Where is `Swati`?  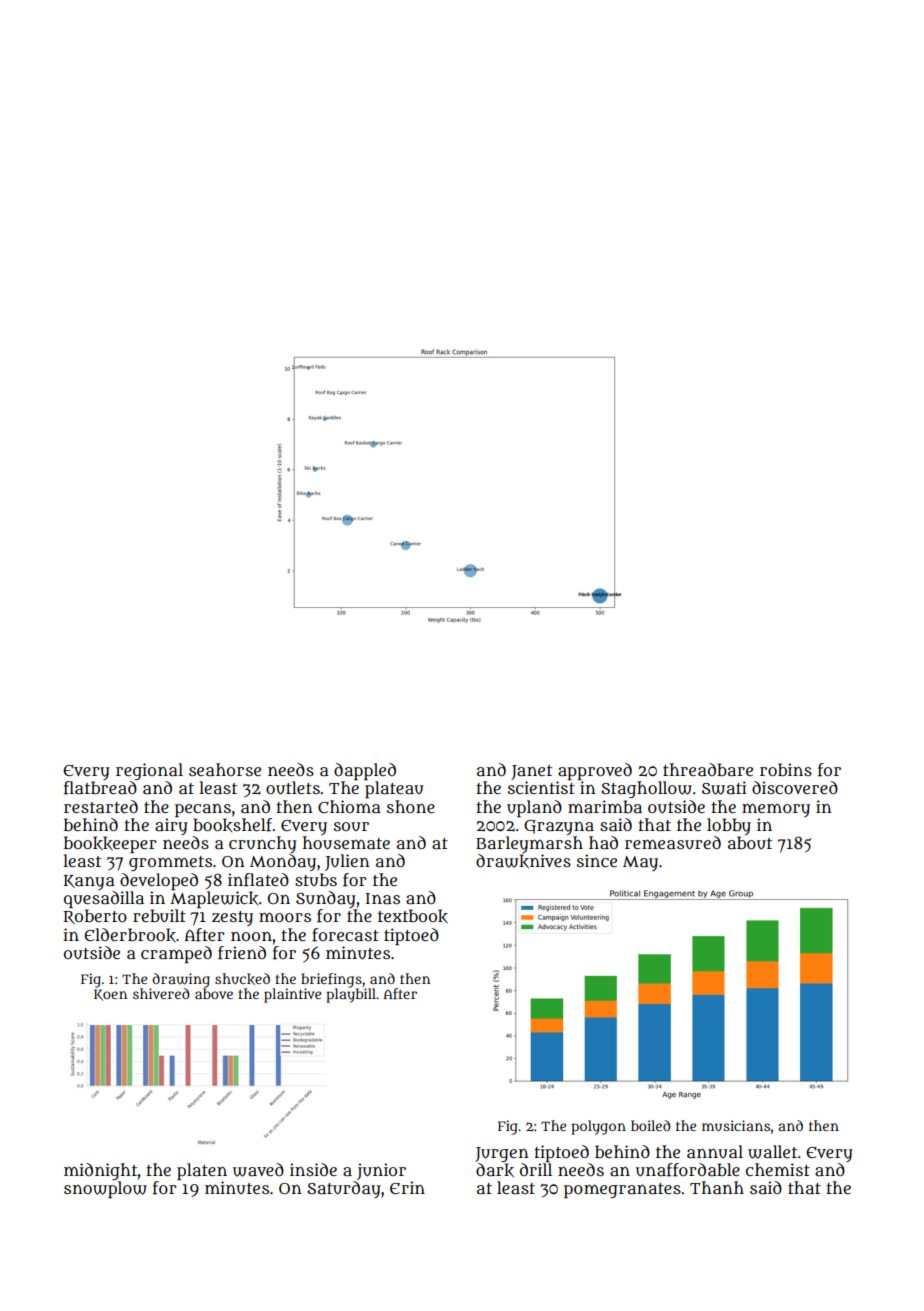
Swati is located at coordinates (724, 788).
